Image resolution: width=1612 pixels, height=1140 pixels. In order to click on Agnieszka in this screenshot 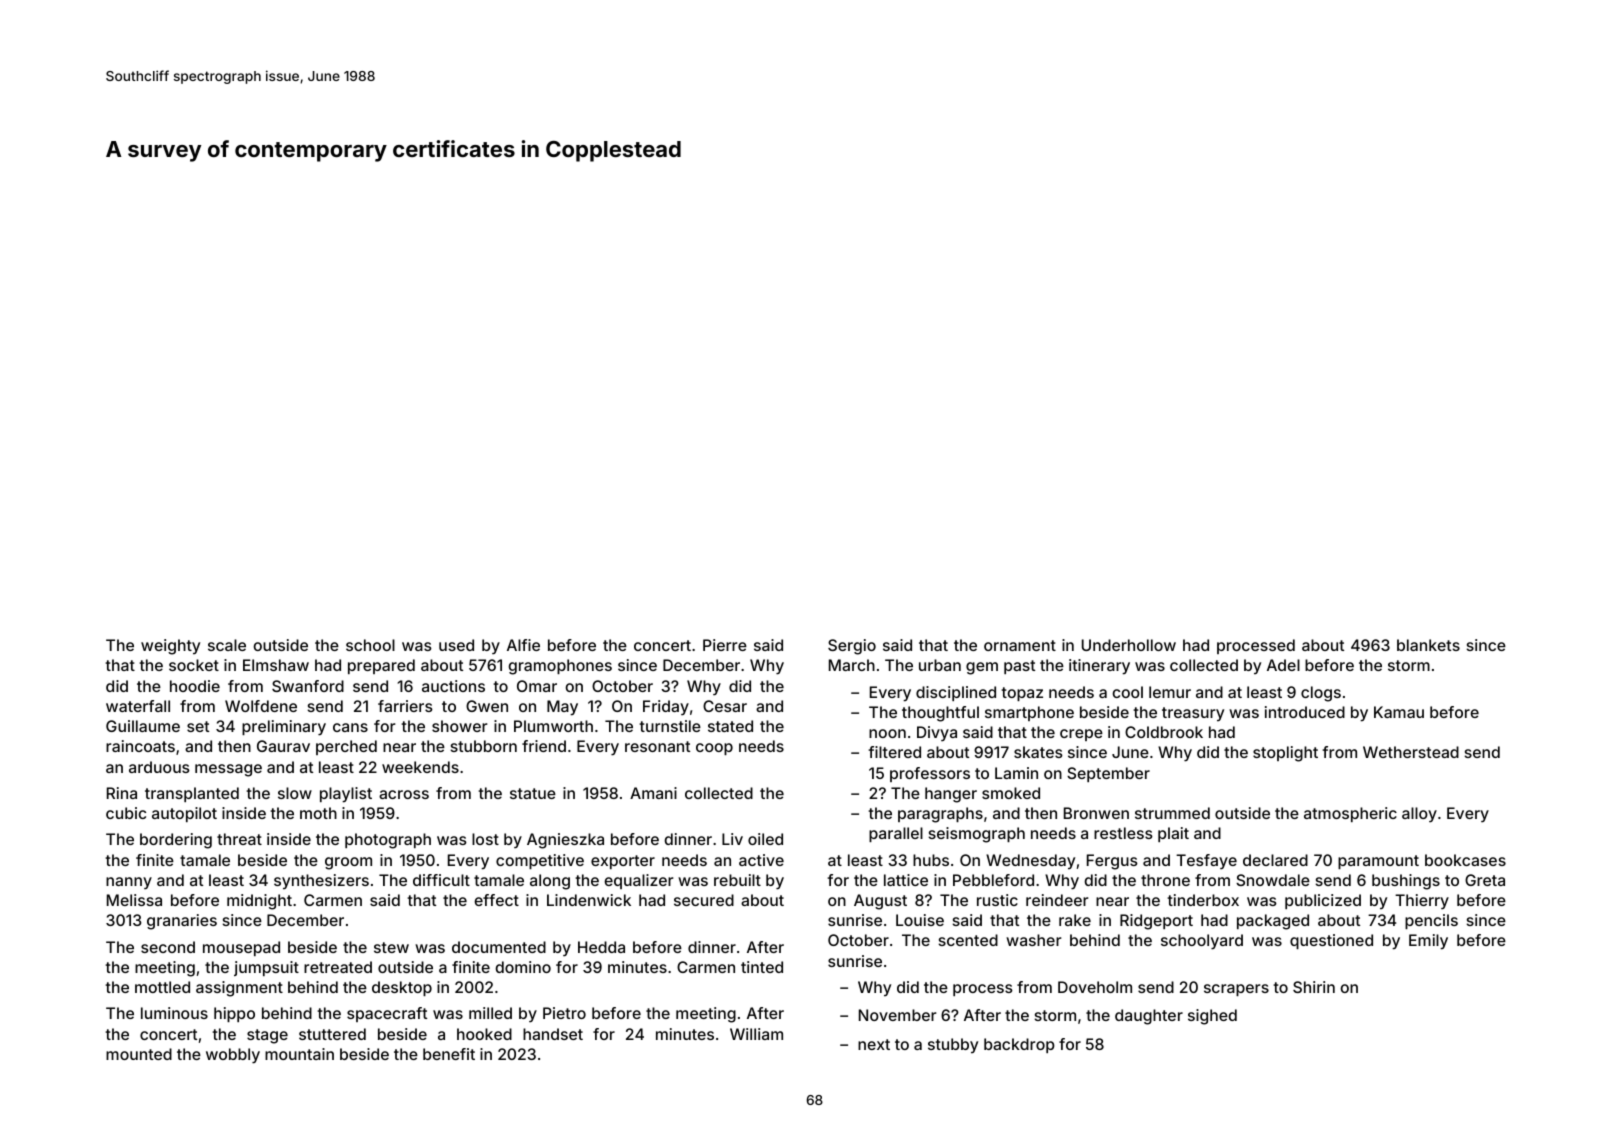, I will do `click(565, 841)`.
